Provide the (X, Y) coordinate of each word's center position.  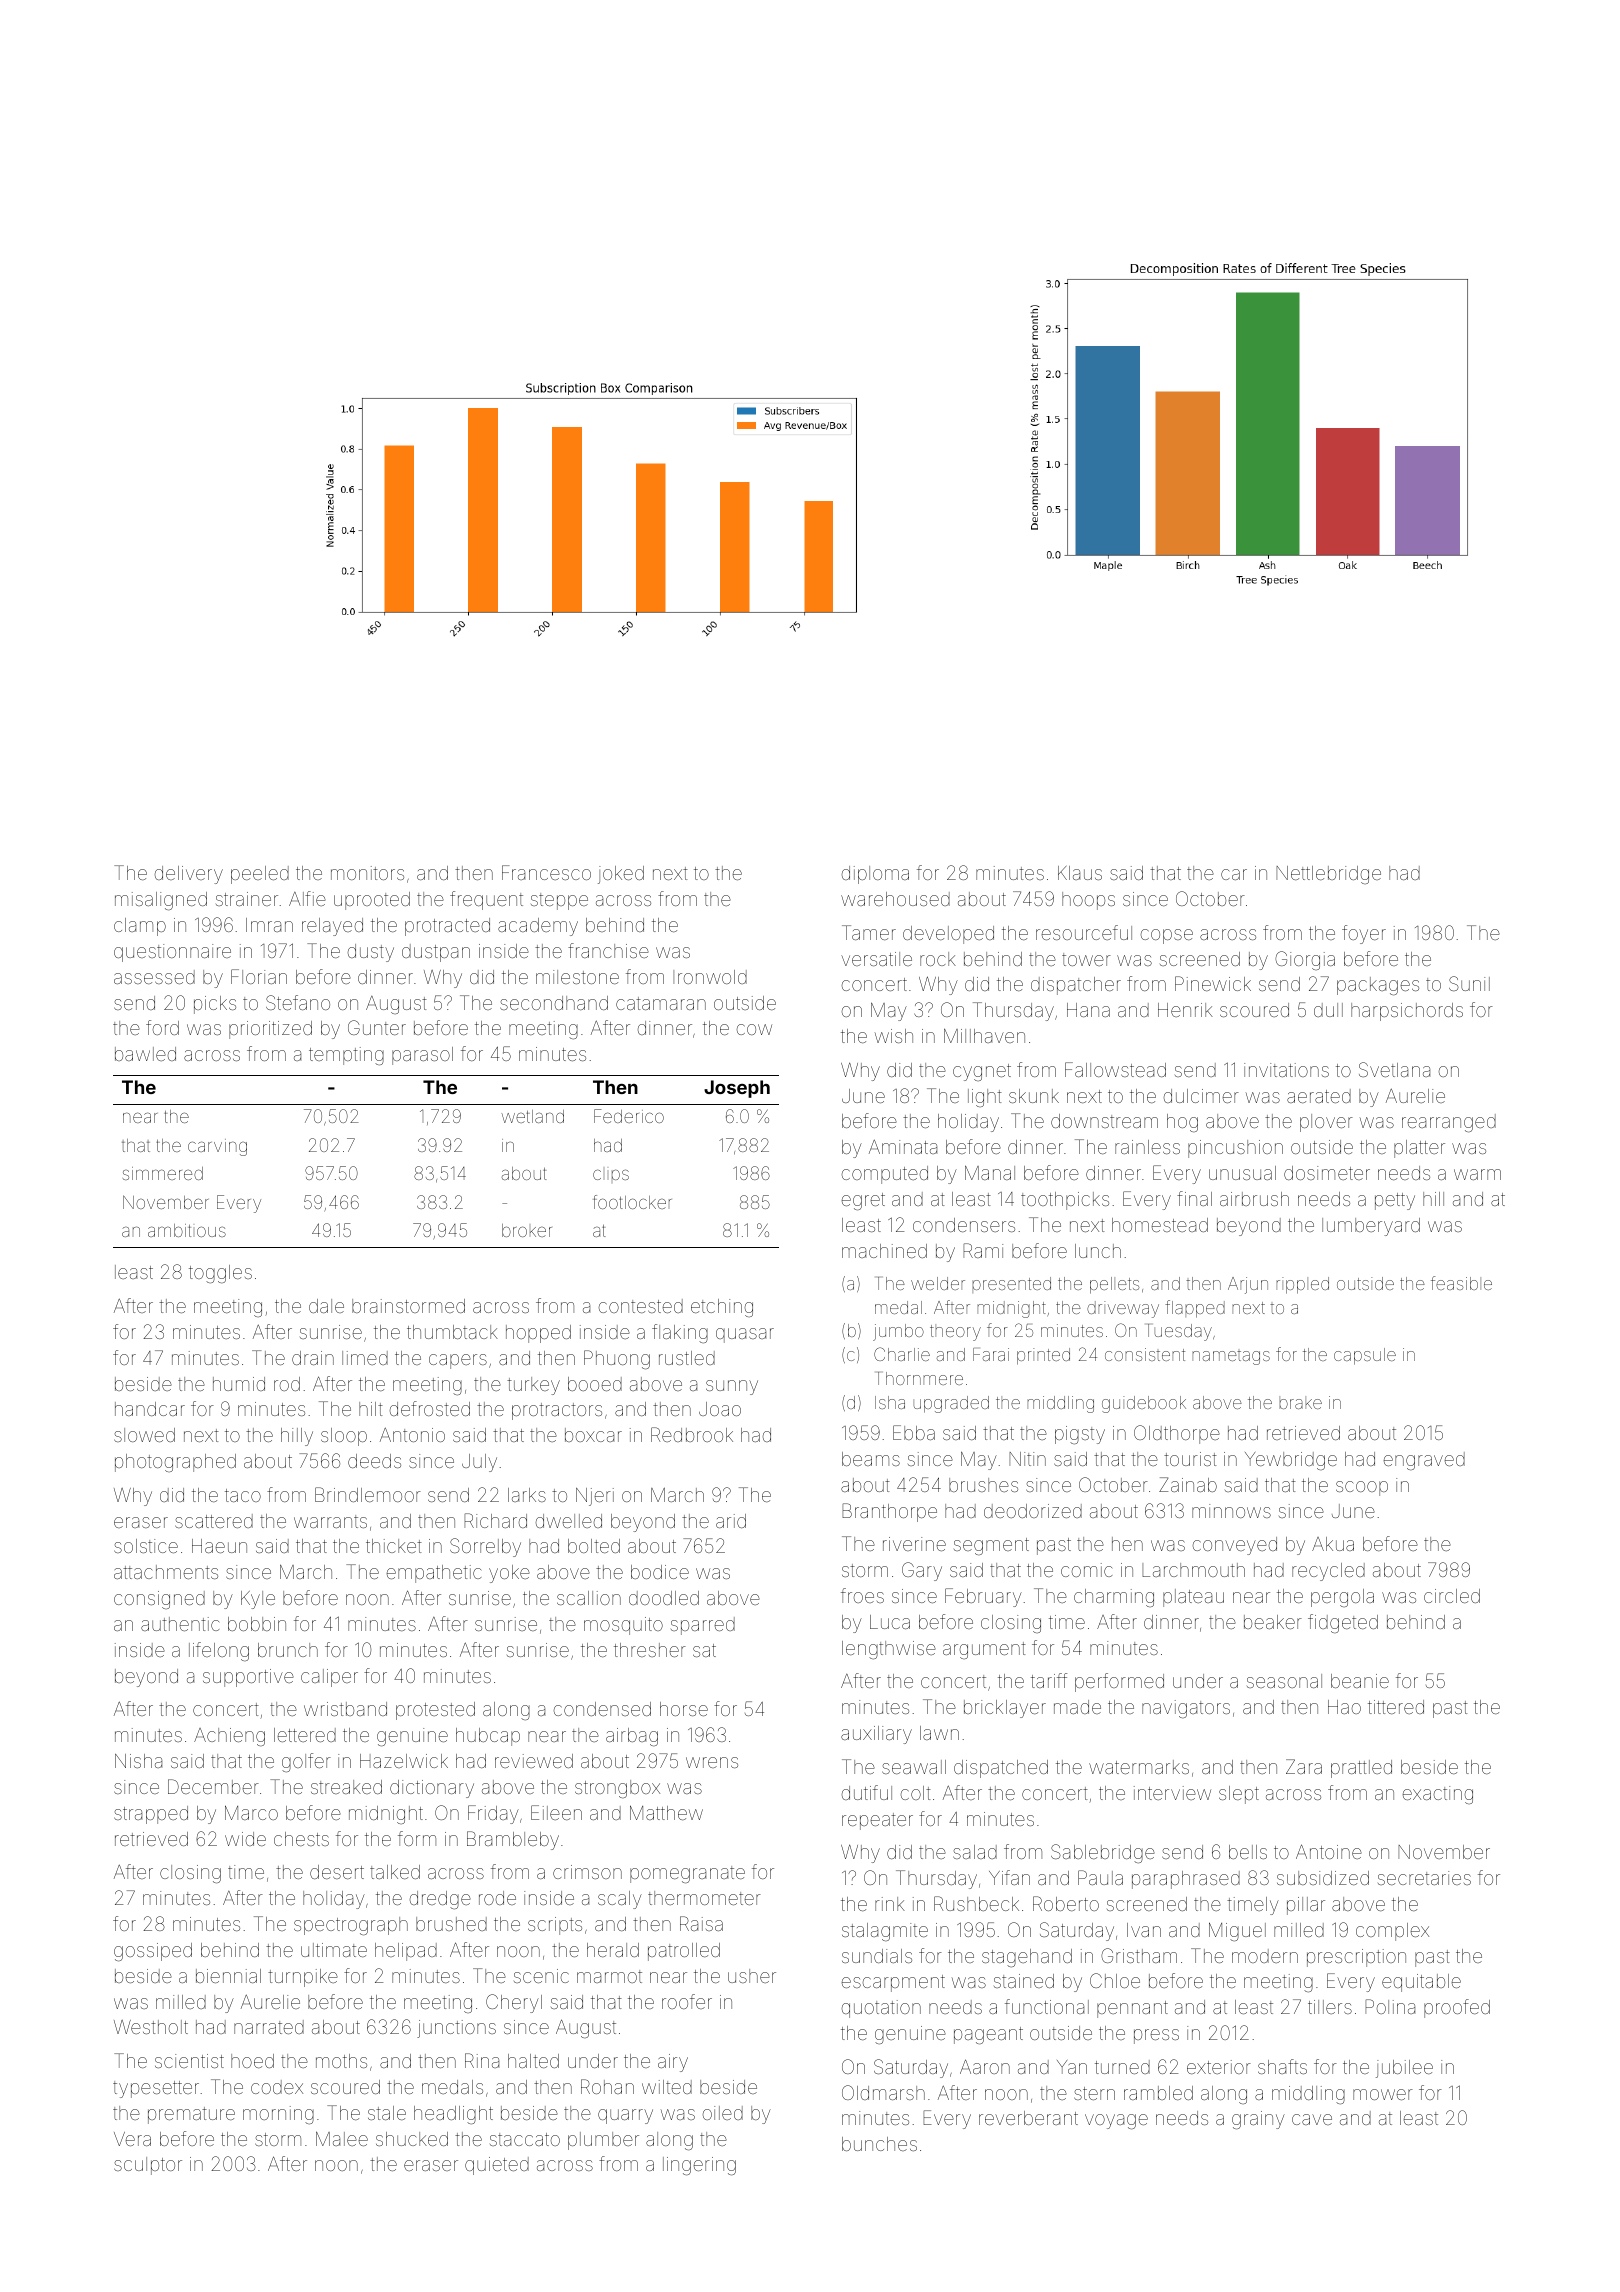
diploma (875, 875)
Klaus (1080, 873)
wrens (712, 1762)
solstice (146, 1546)
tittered (1396, 1707)
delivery (189, 875)
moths (341, 2061)
